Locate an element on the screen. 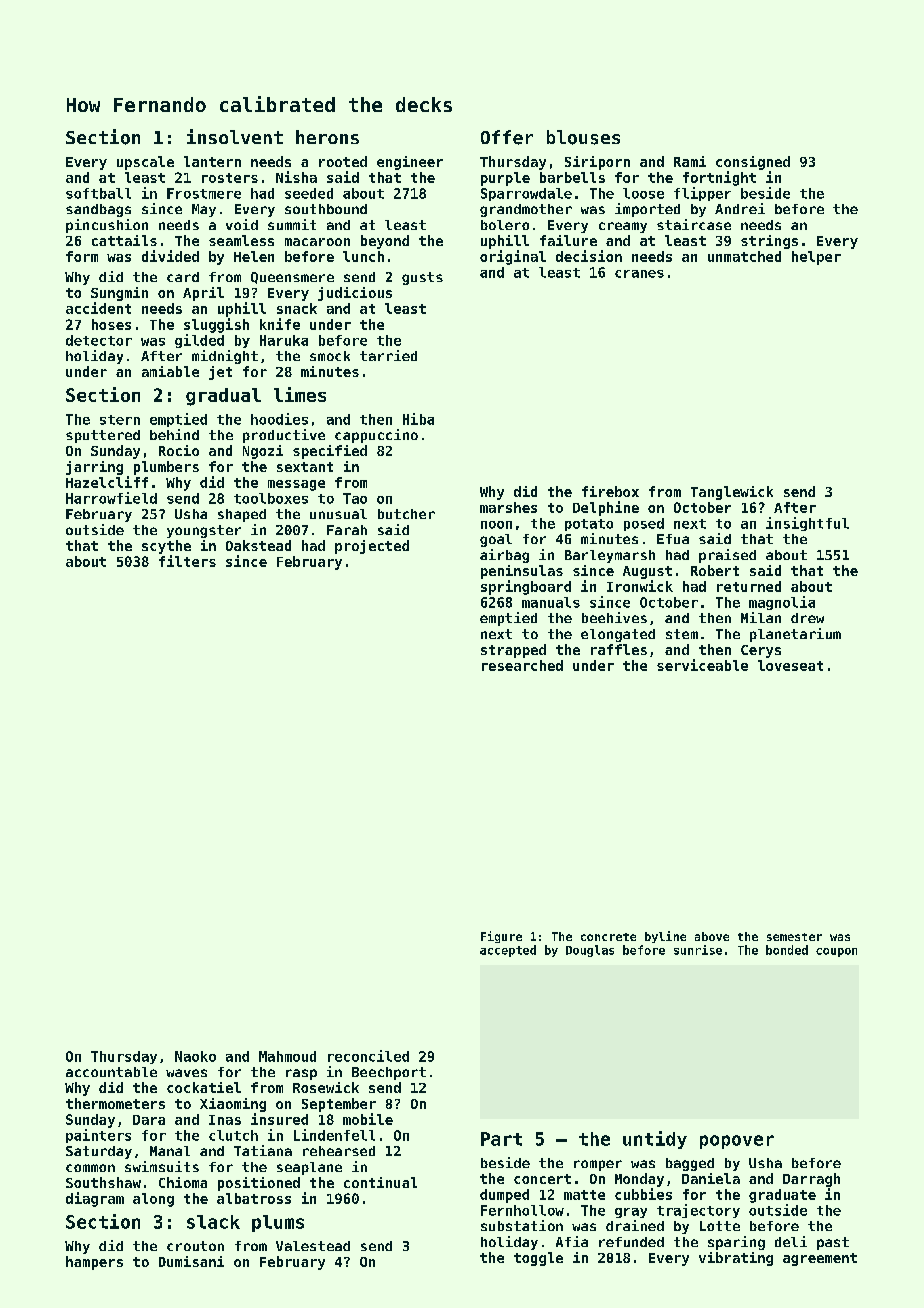 Image resolution: width=924 pixels, height=1308 pixels. Harrowfield is located at coordinates (111, 498).
